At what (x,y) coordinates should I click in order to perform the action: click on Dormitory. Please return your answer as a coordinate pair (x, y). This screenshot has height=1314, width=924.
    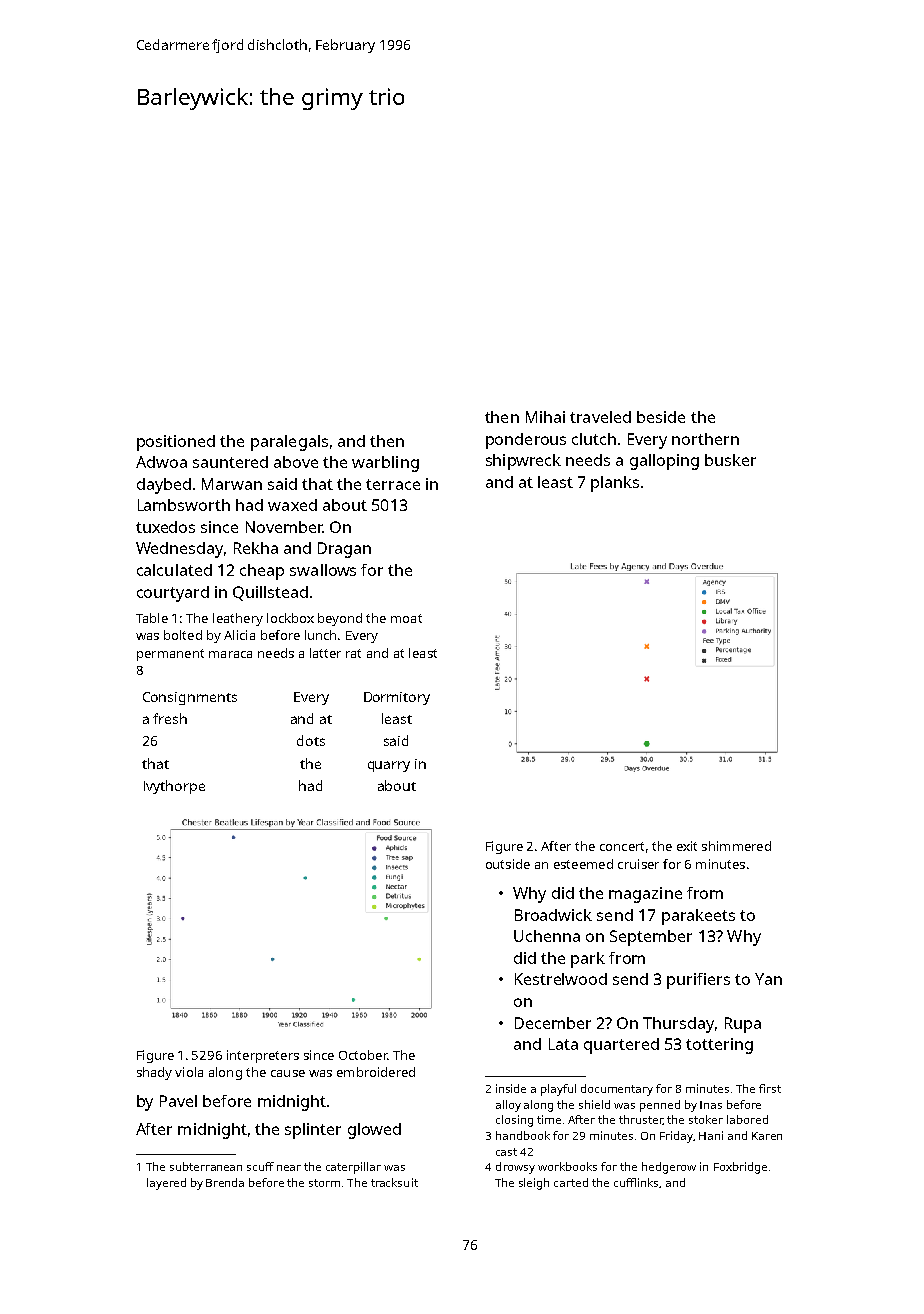
    Looking at the image, I should click on (397, 698).
